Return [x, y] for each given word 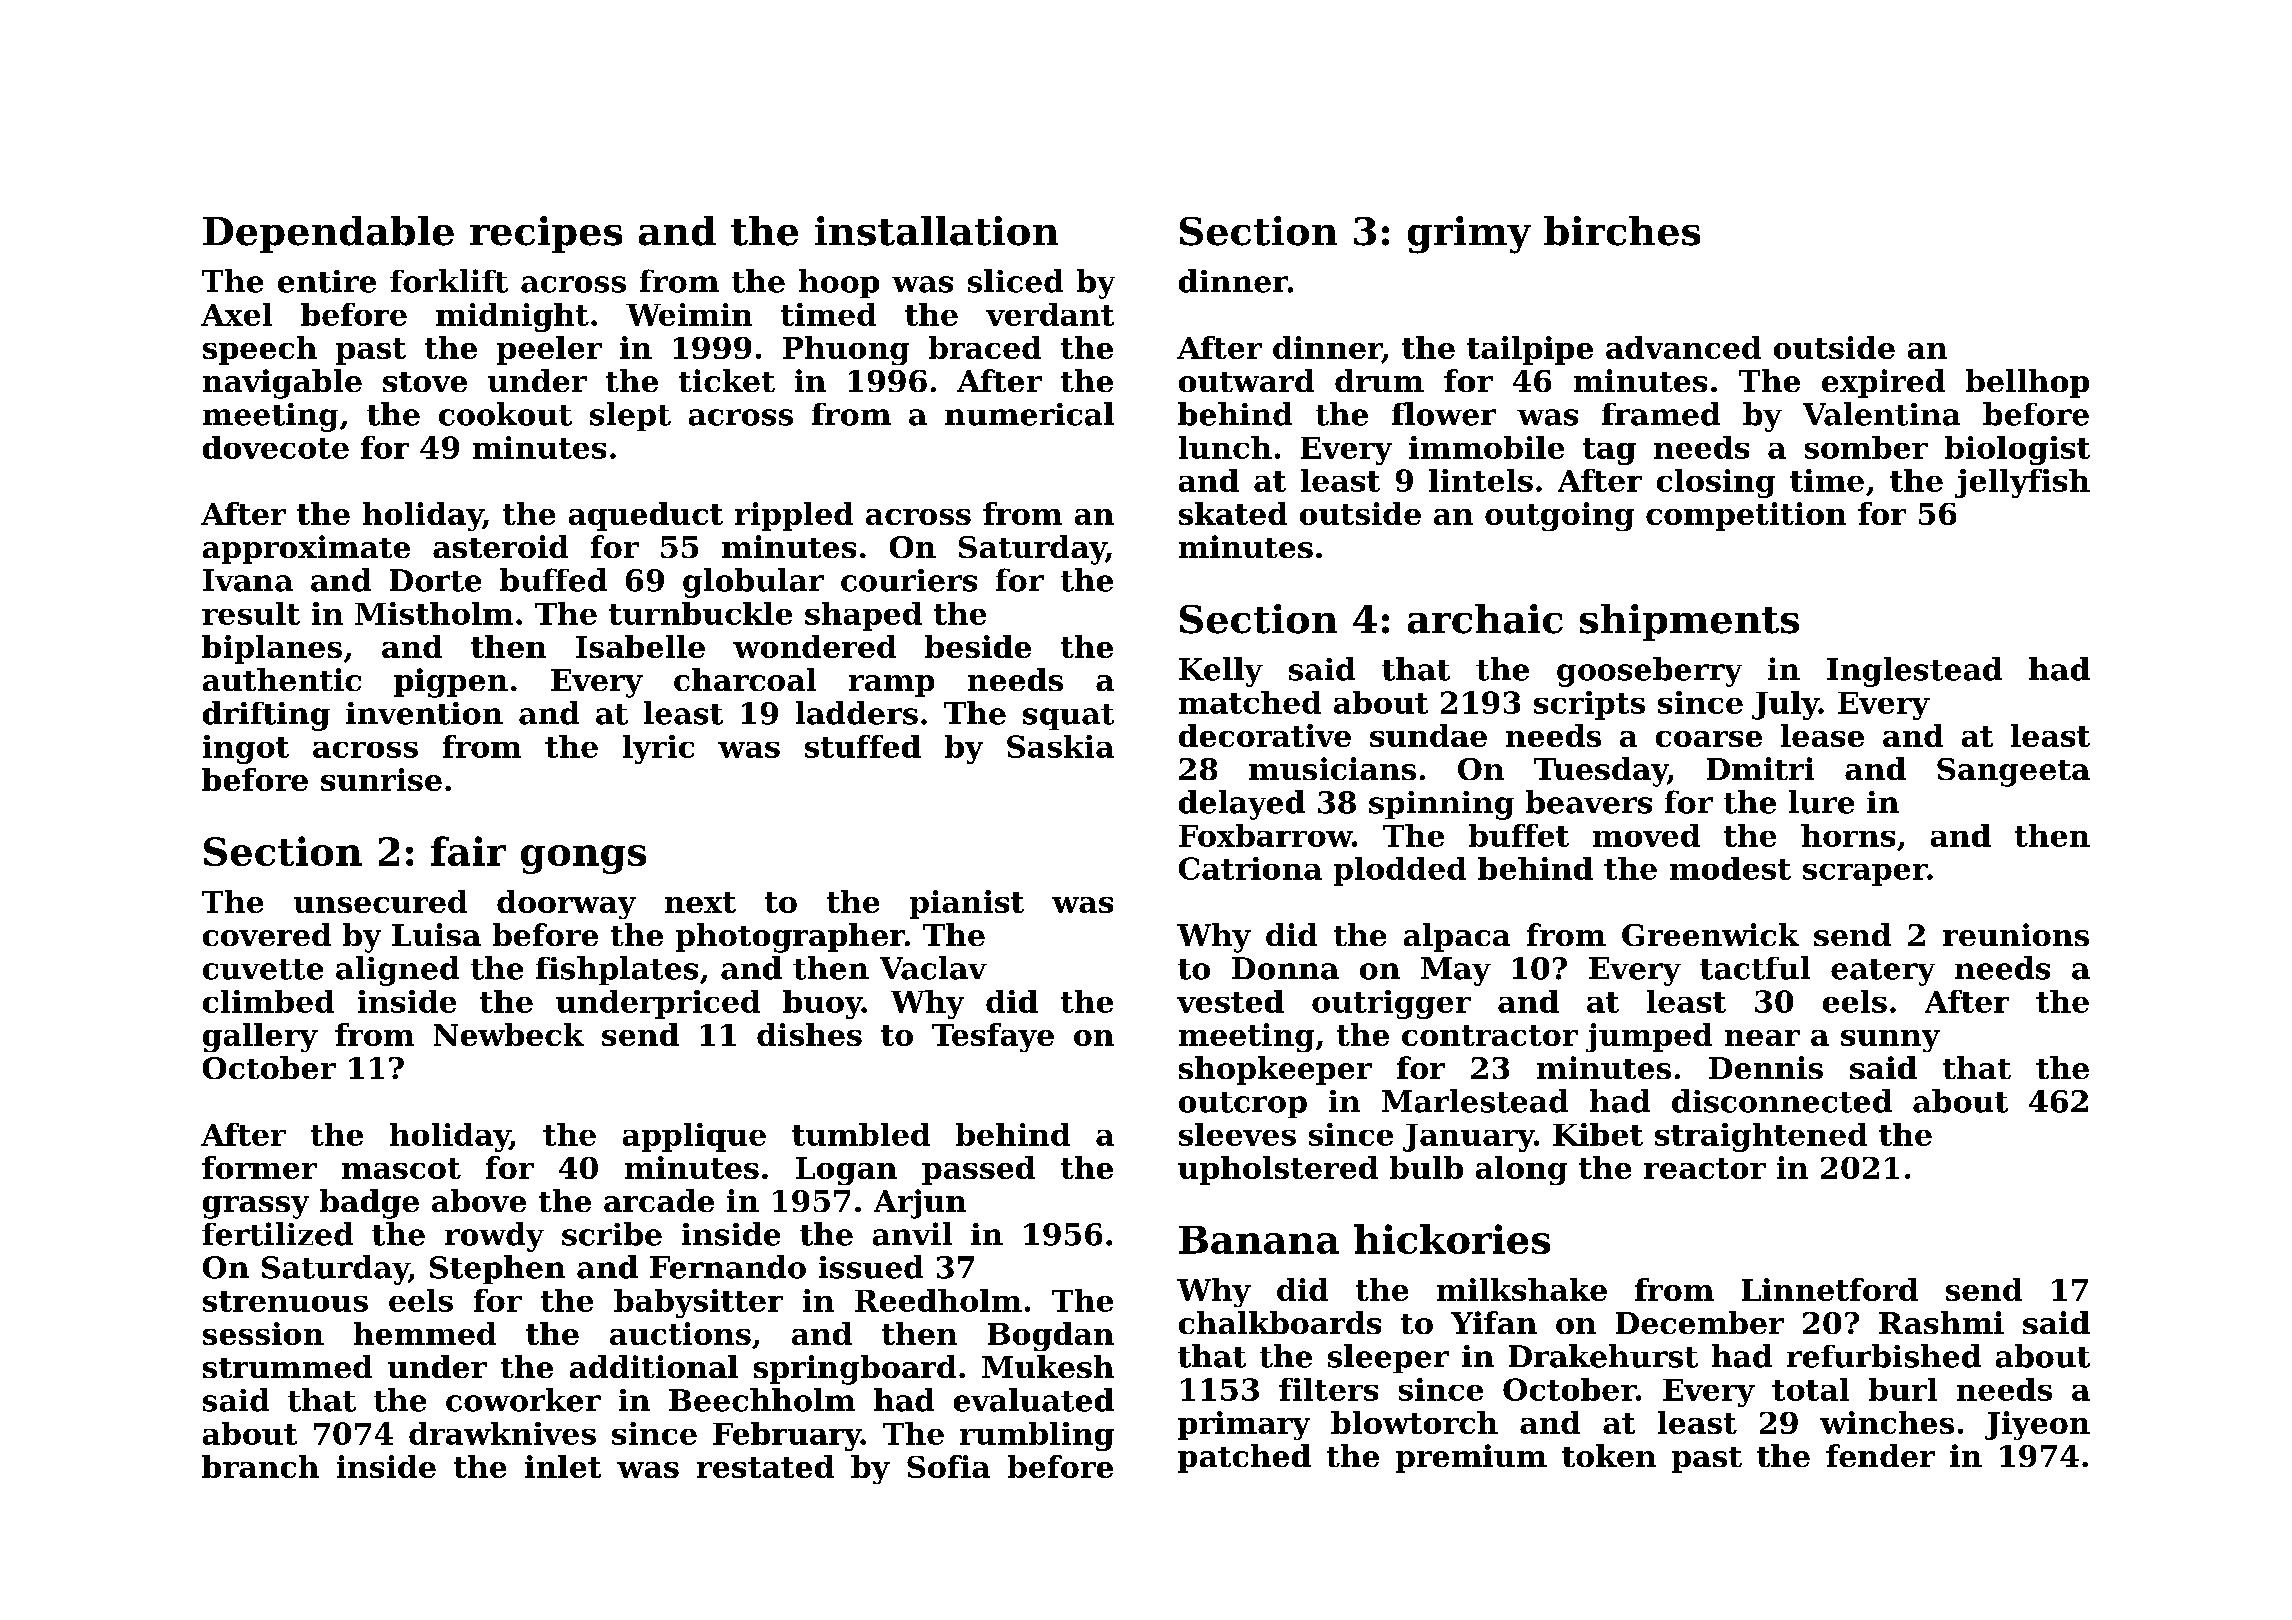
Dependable [328, 234]
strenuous [285, 1301]
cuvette [263, 969]
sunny [1890, 1041]
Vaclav [933, 968]
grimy [1469, 235]
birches [1622, 231]
